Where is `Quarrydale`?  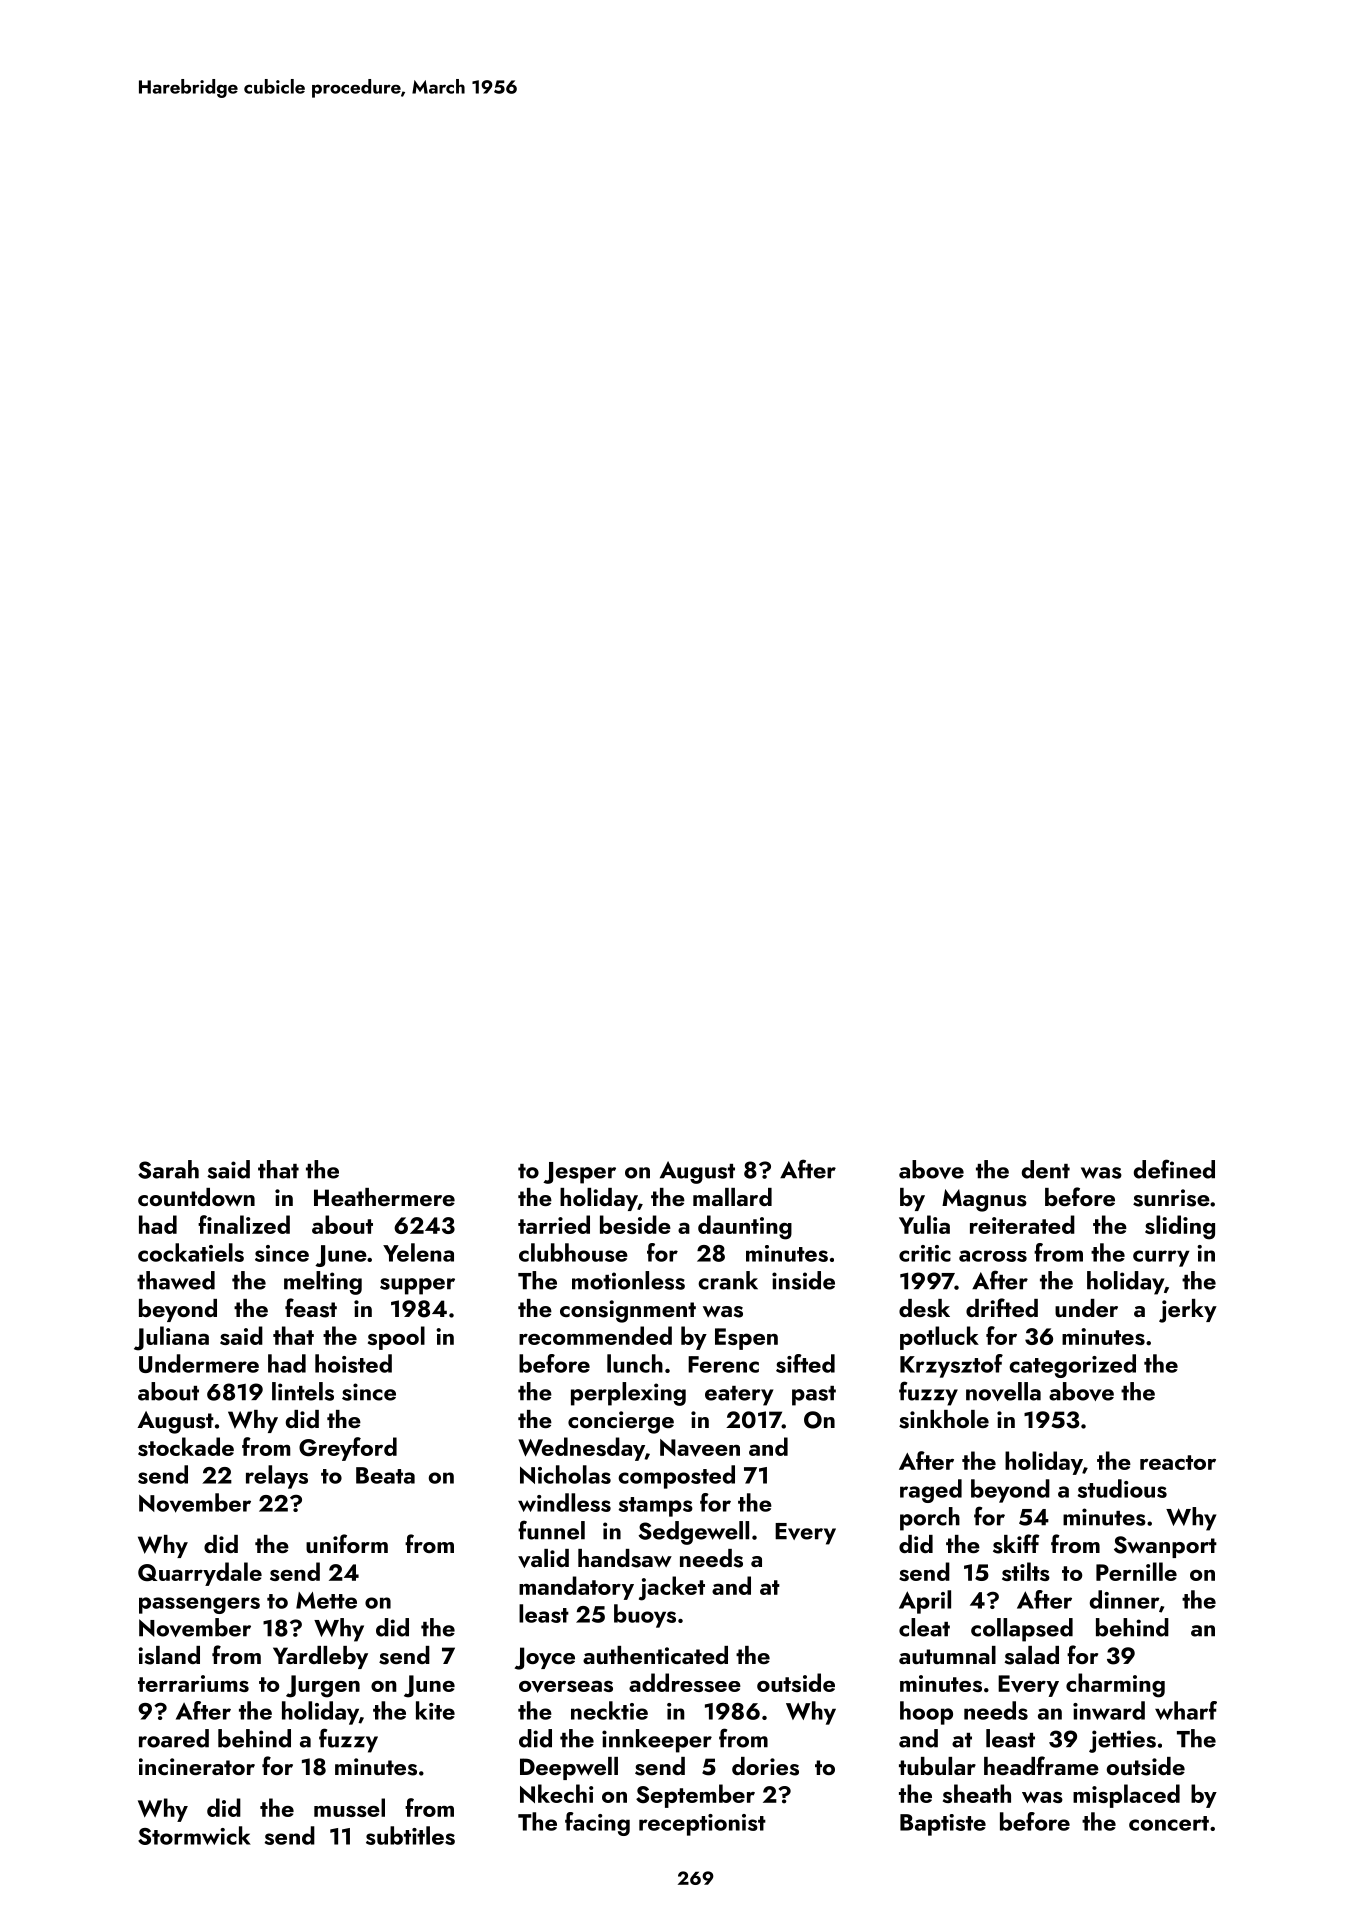
Quarrydale is located at coordinates (200, 1574).
